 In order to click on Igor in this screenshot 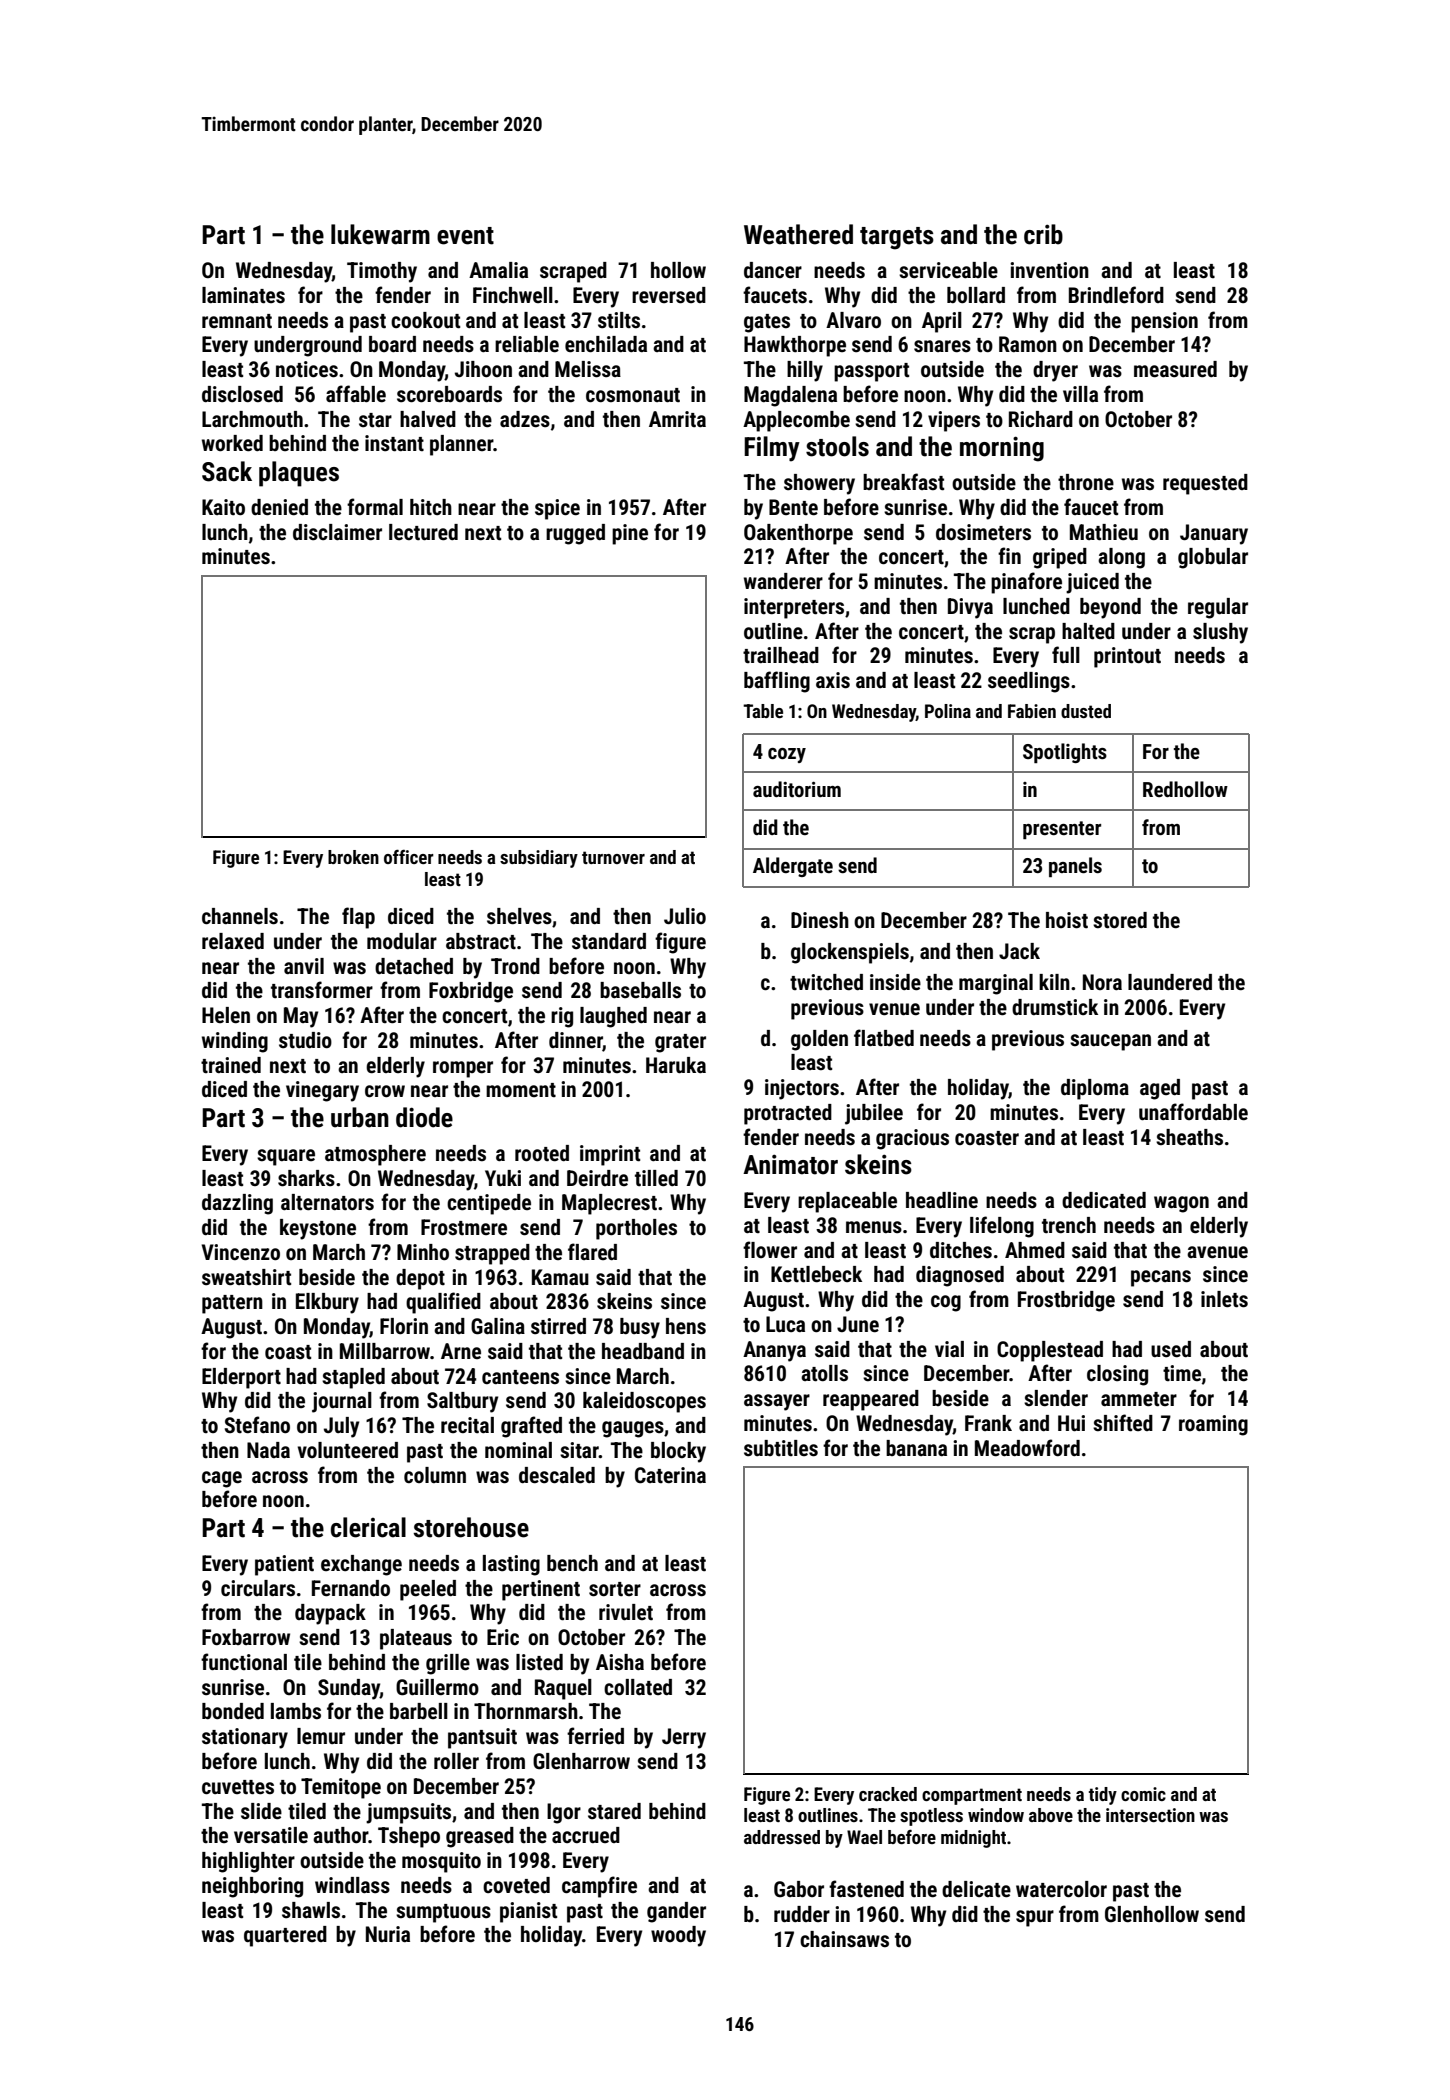, I will do `click(564, 1813)`.
